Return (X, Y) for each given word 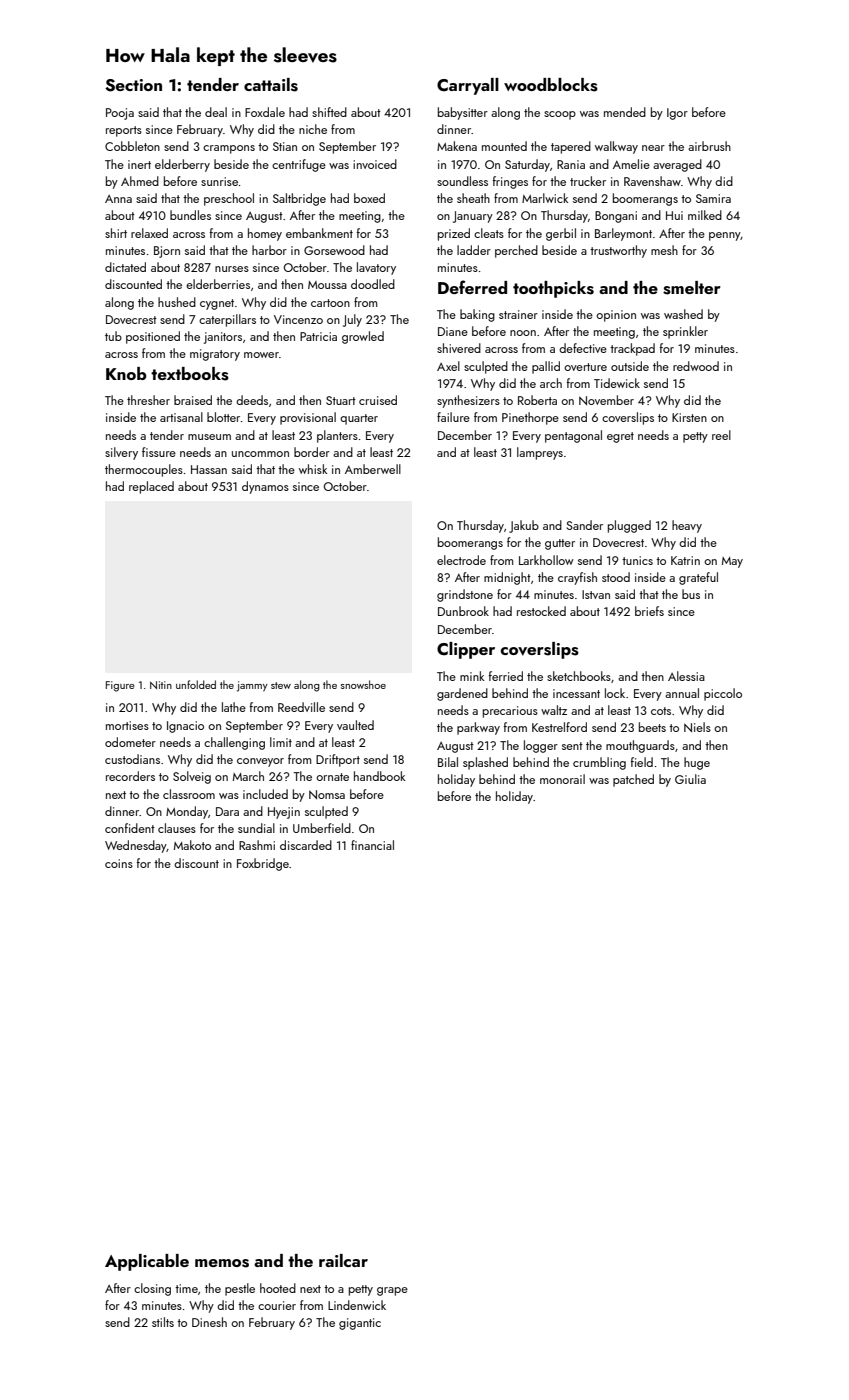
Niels (697, 727)
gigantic (360, 1324)
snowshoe (363, 684)
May (732, 562)
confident (130, 828)
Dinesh (209, 1322)
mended (625, 112)
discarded (306, 845)
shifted (329, 112)
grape (392, 1291)
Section (133, 85)
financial (372, 845)
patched (633, 780)
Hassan (209, 469)
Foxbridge (263, 864)
